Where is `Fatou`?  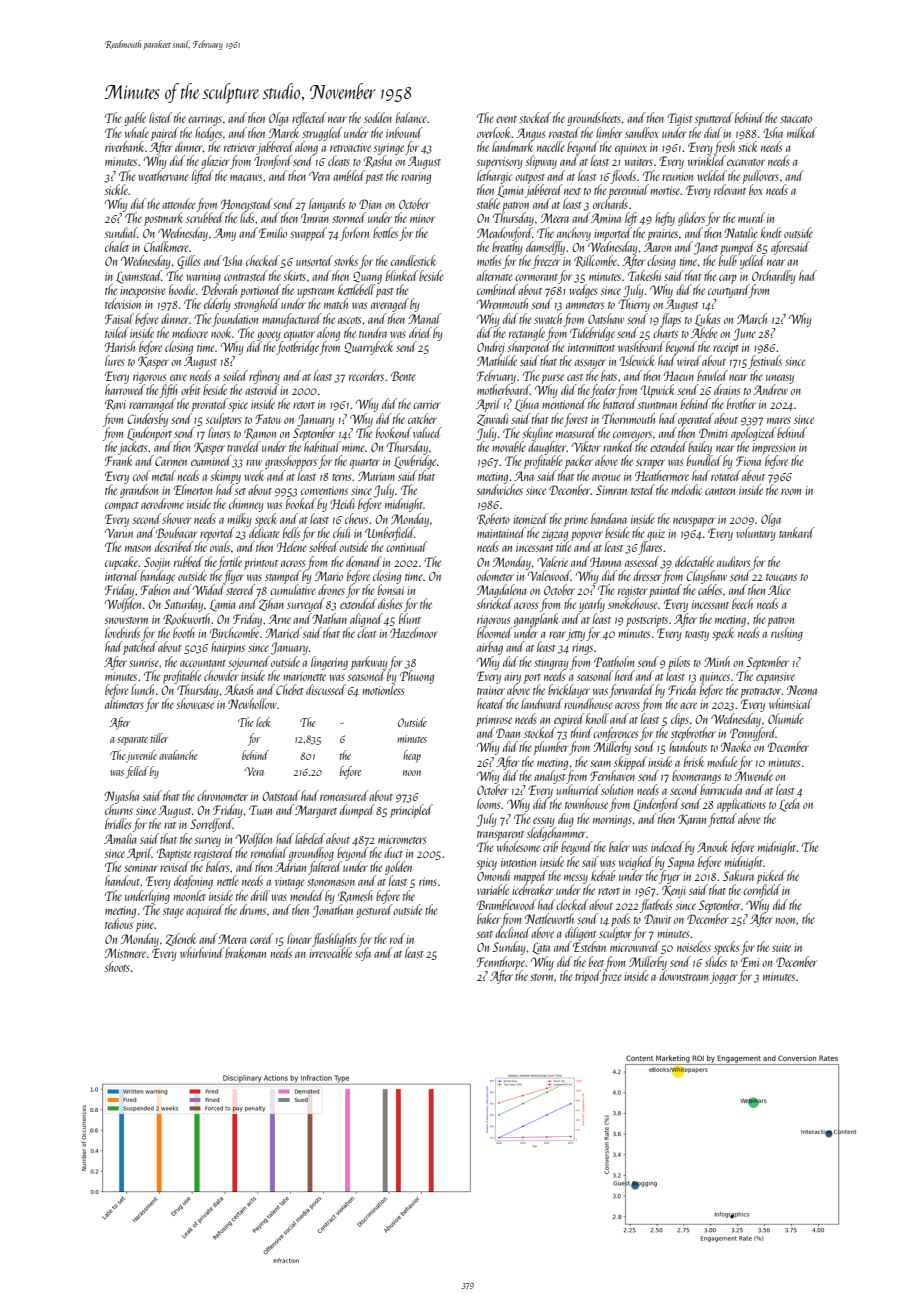 Fatou is located at coordinates (268, 419).
